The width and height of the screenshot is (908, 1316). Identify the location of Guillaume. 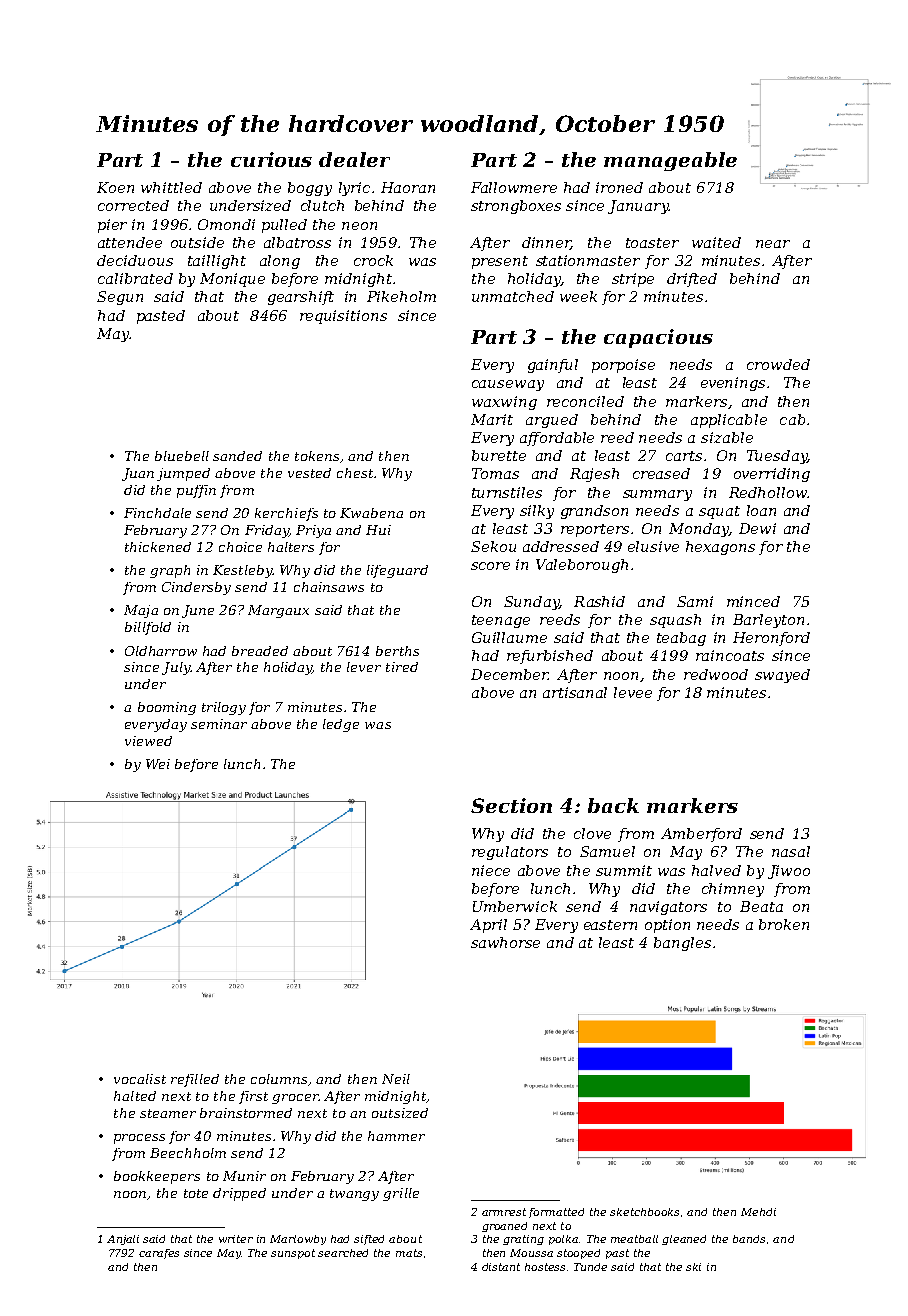
(509, 637).
